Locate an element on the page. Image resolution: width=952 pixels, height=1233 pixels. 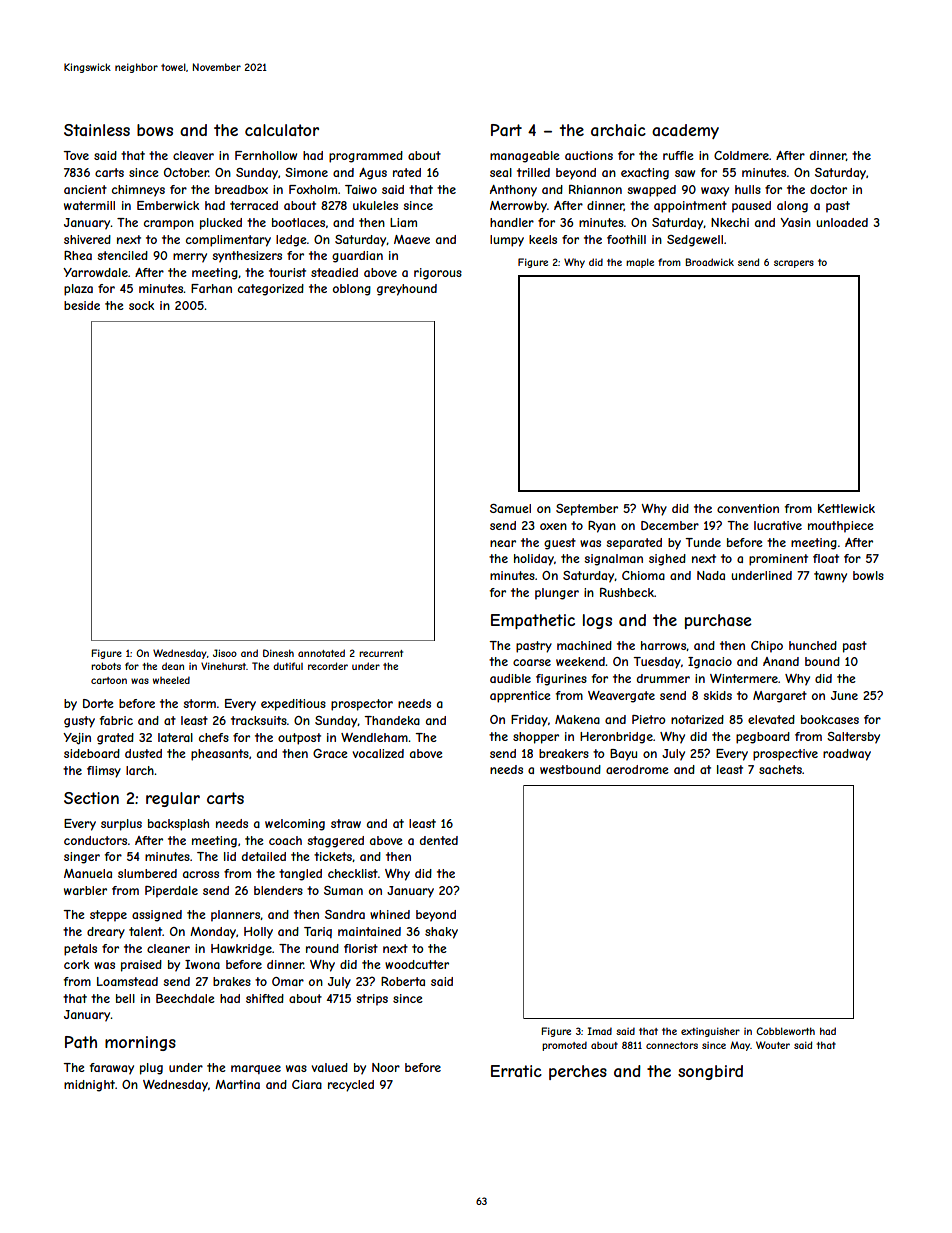
bows is located at coordinates (155, 130).
